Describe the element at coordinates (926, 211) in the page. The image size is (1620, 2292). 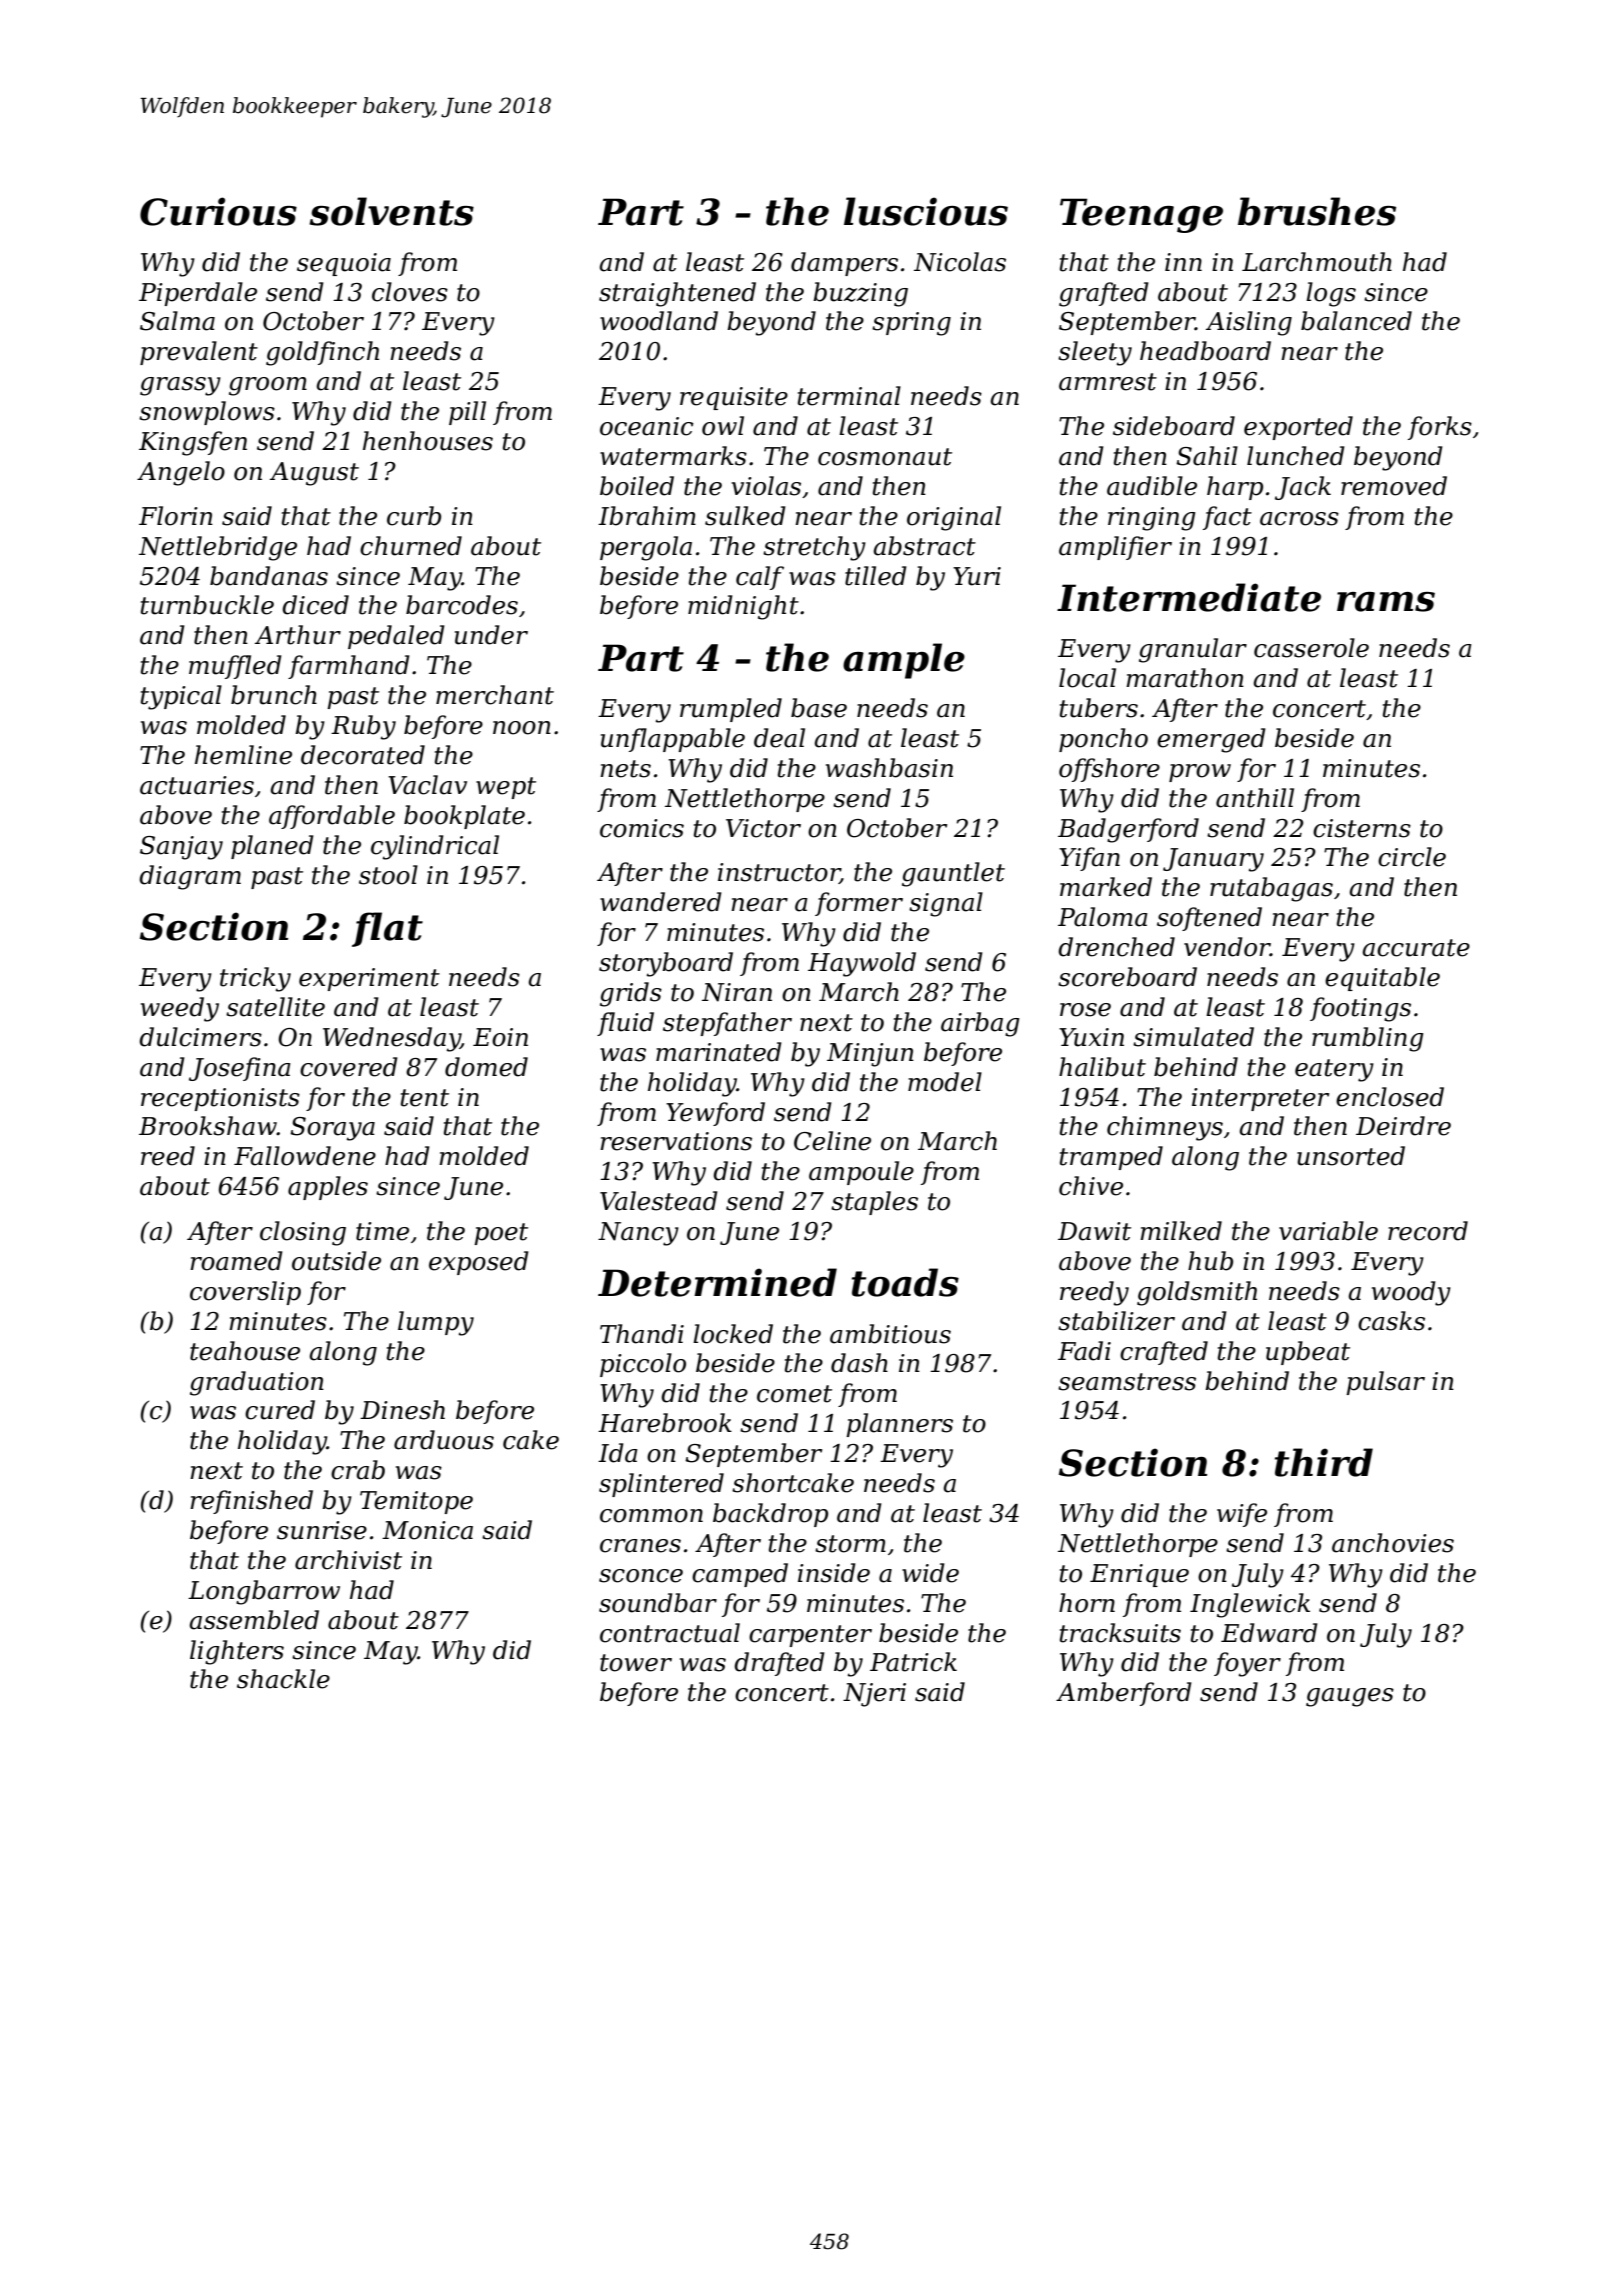
I see `luscious` at that location.
